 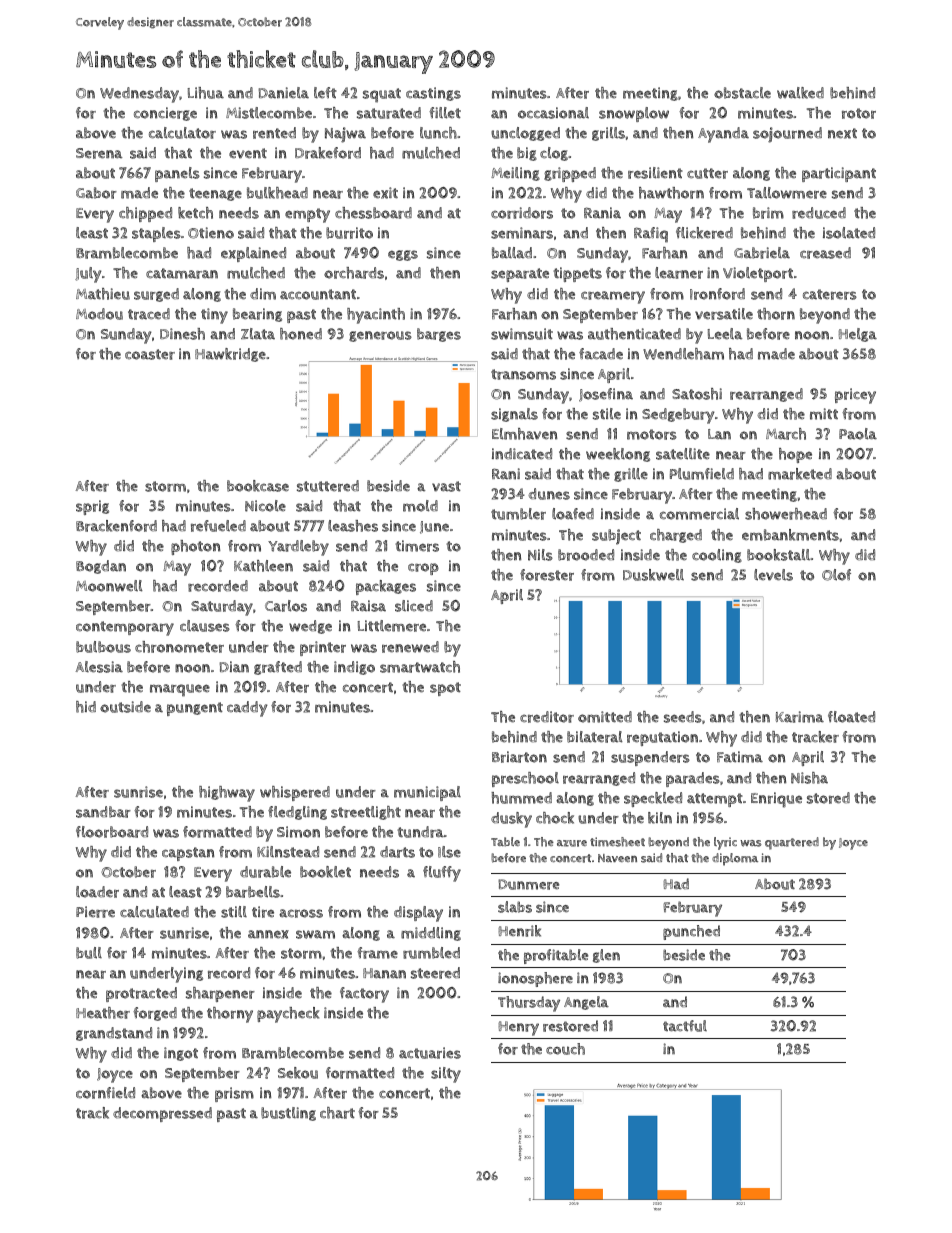 I want to click on dim, so click(x=263, y=294).
